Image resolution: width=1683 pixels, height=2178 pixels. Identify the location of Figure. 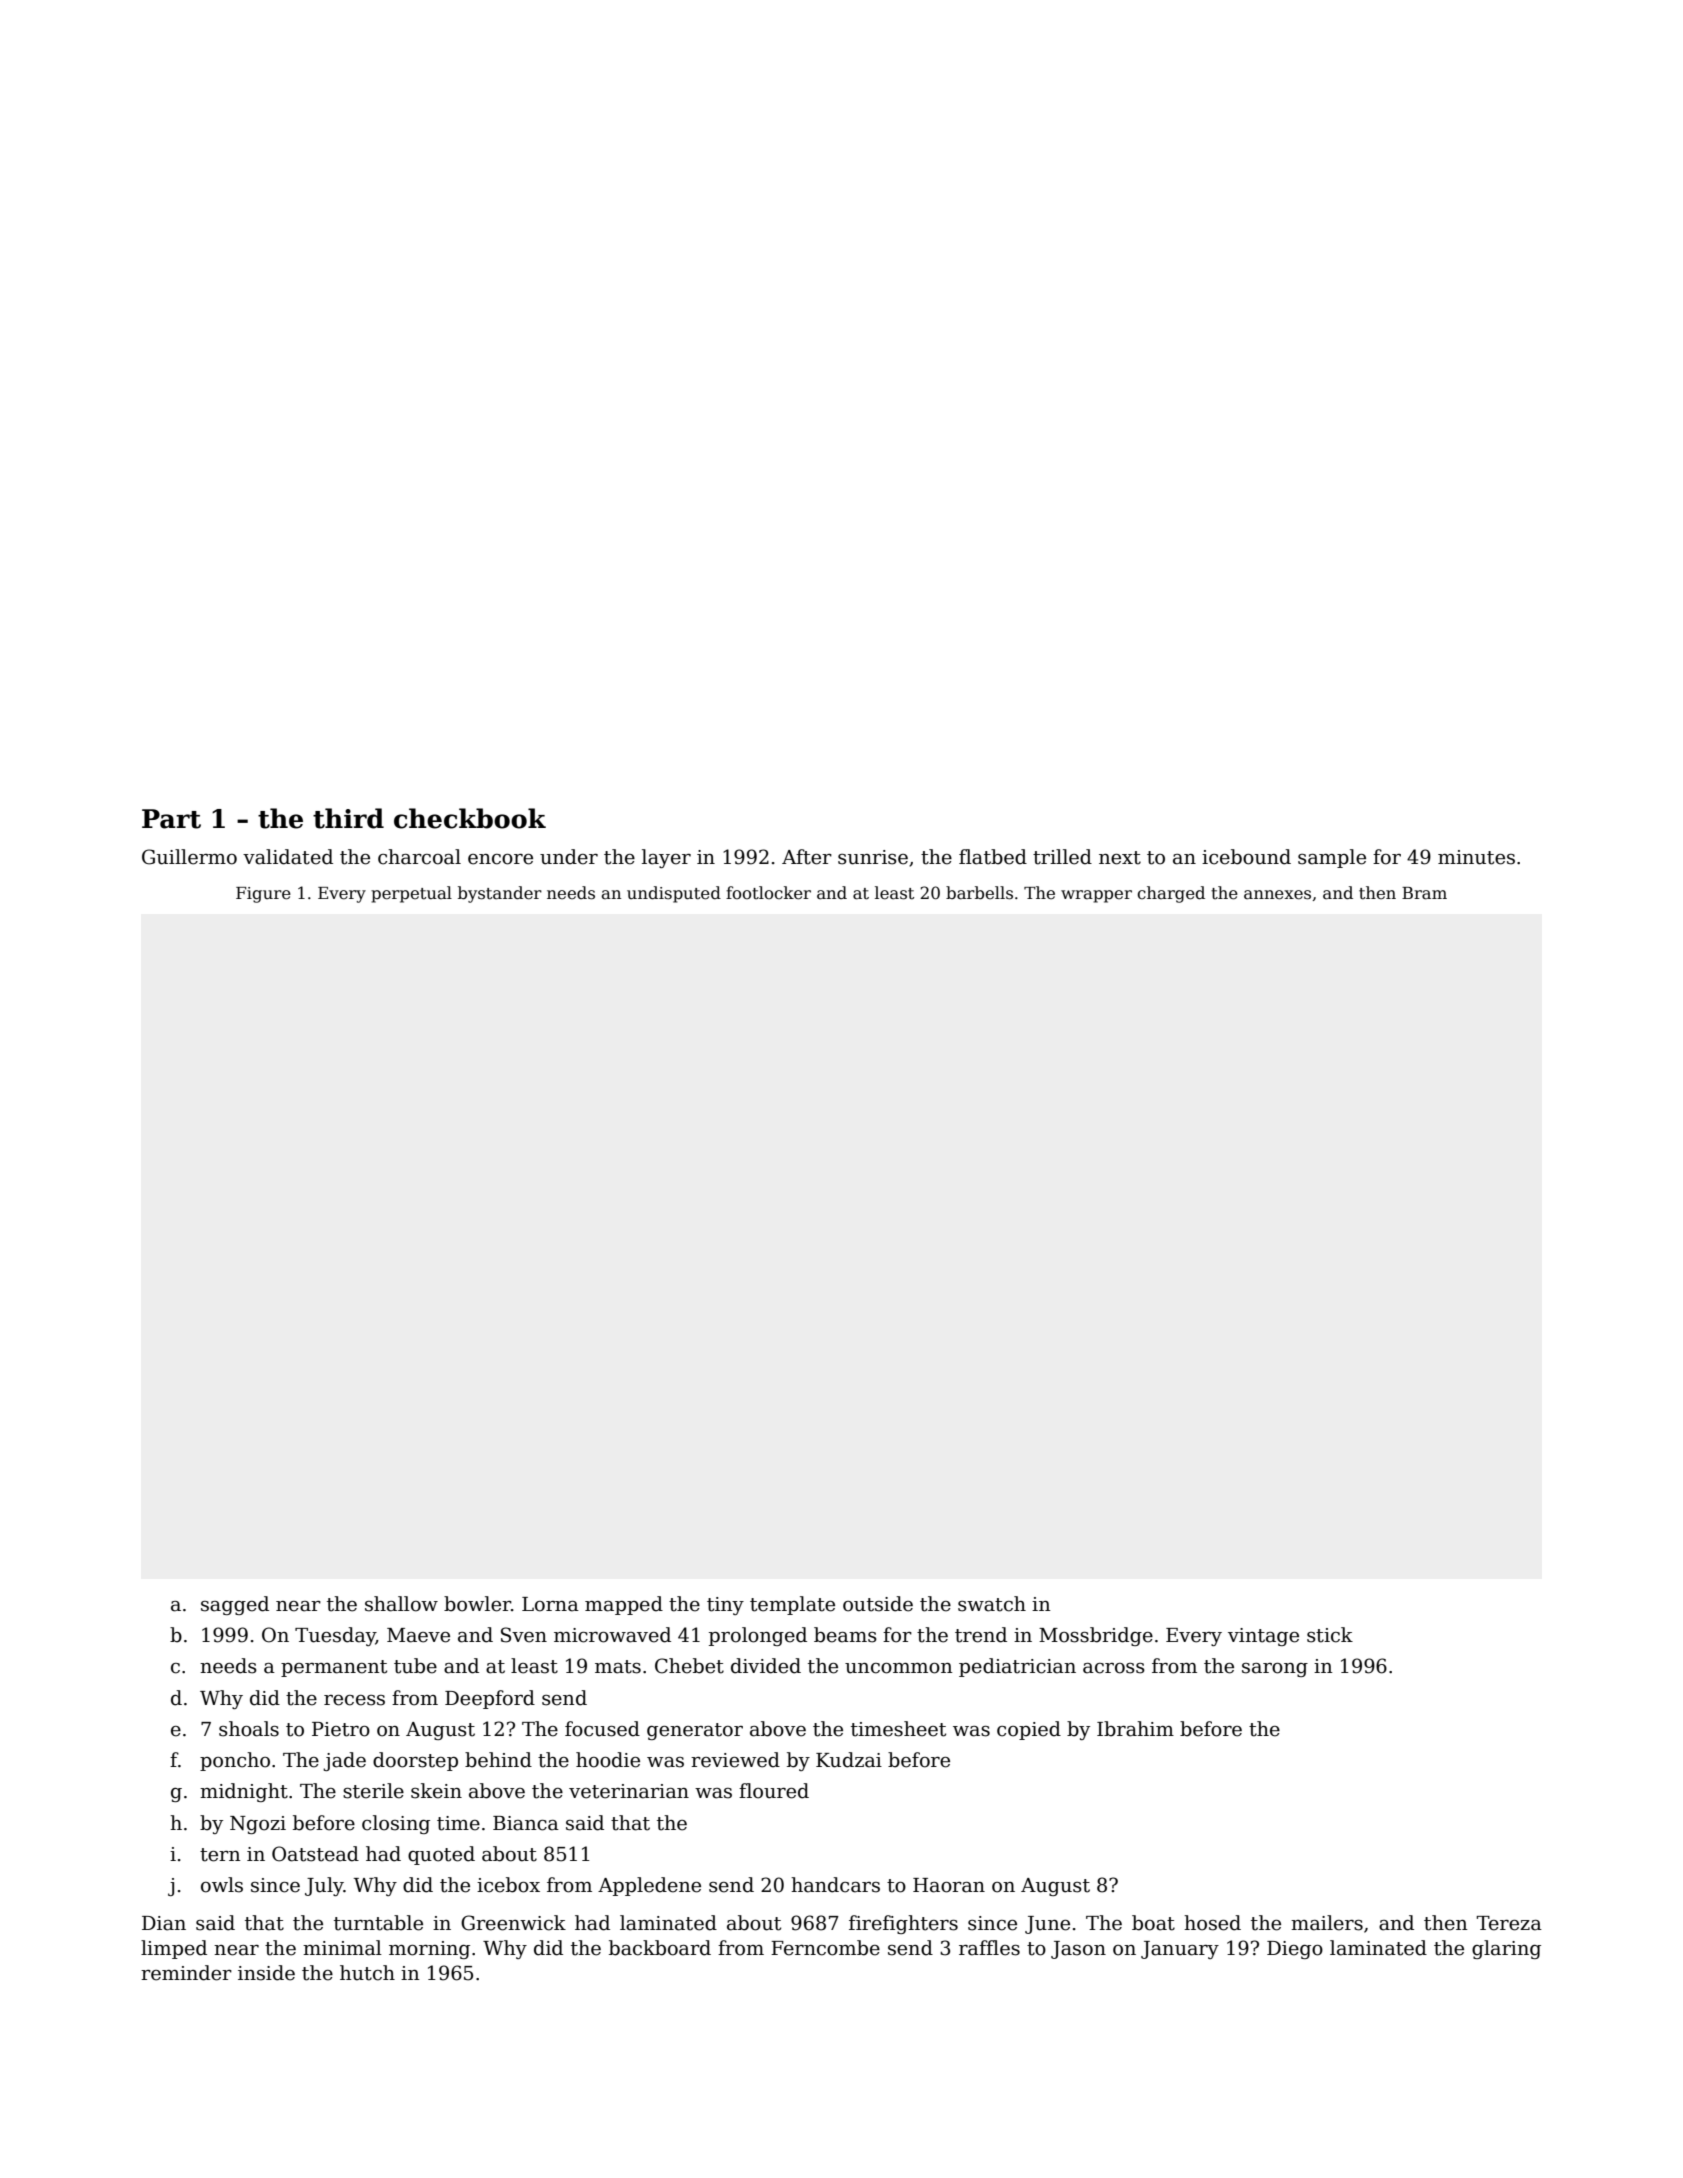
(263, 895).
